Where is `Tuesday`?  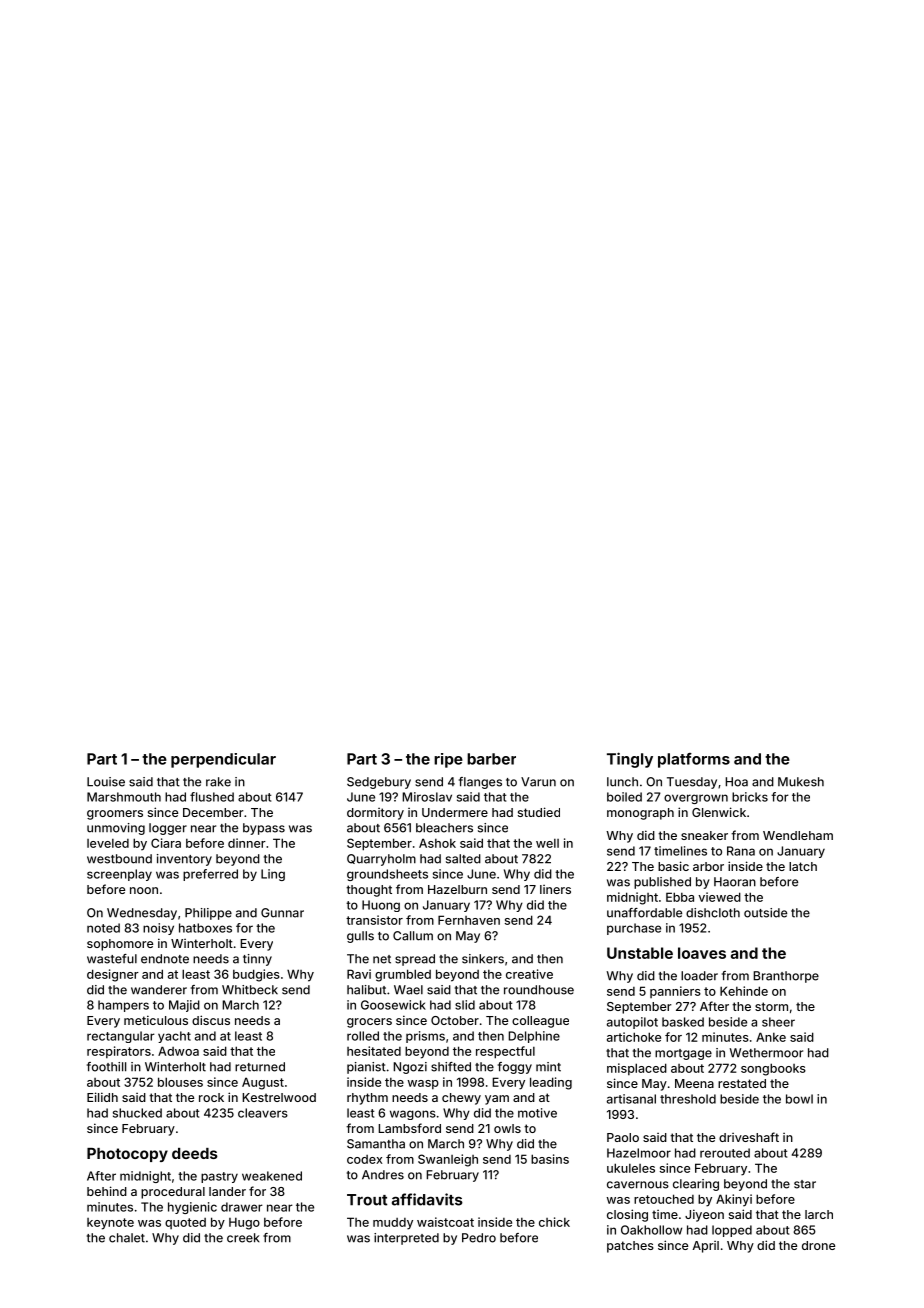
Tuesday is located at coordinates (692, 783).
